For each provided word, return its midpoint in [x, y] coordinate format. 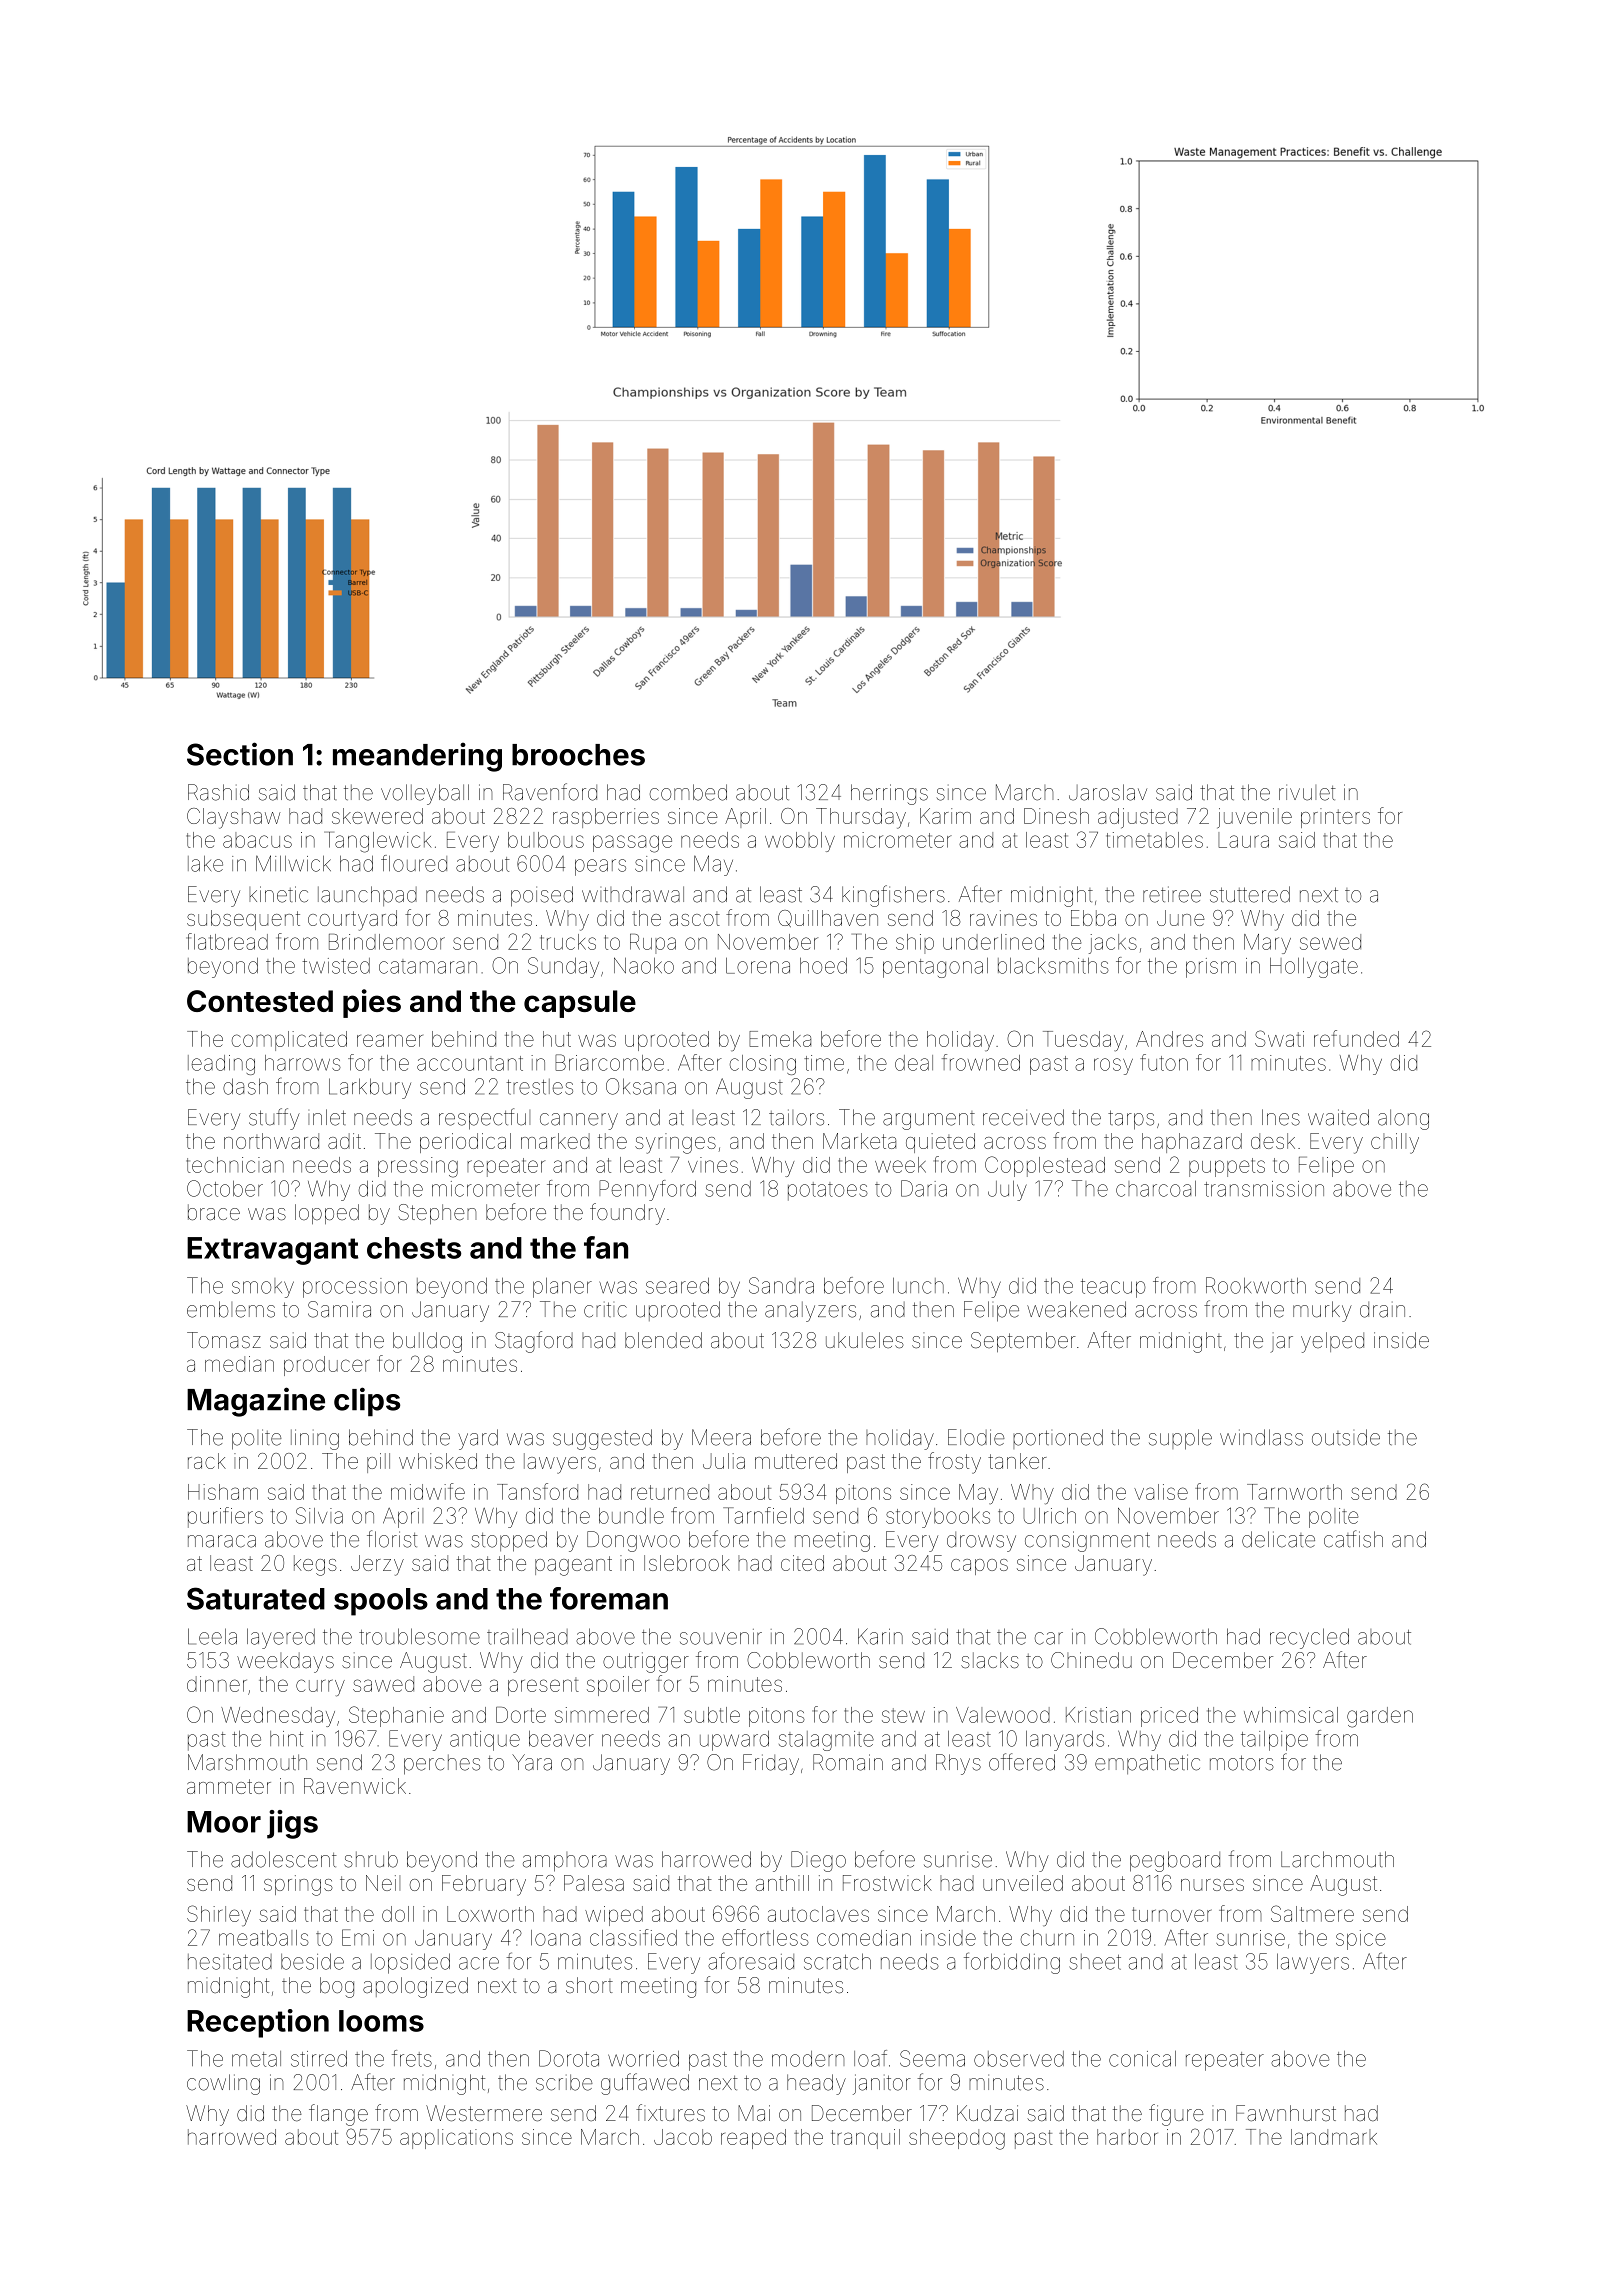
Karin [880, 1636]
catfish [1353, 1539]
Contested [260, 1001]
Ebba [1093, 918]
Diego [818, 1861]
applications [456, 2139]
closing [763, 1065]
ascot [694, 919]
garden [1380, 1717]
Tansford [537, 1491]
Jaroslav [1108, 792]
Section [240, 754]
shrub [371, 1859]
